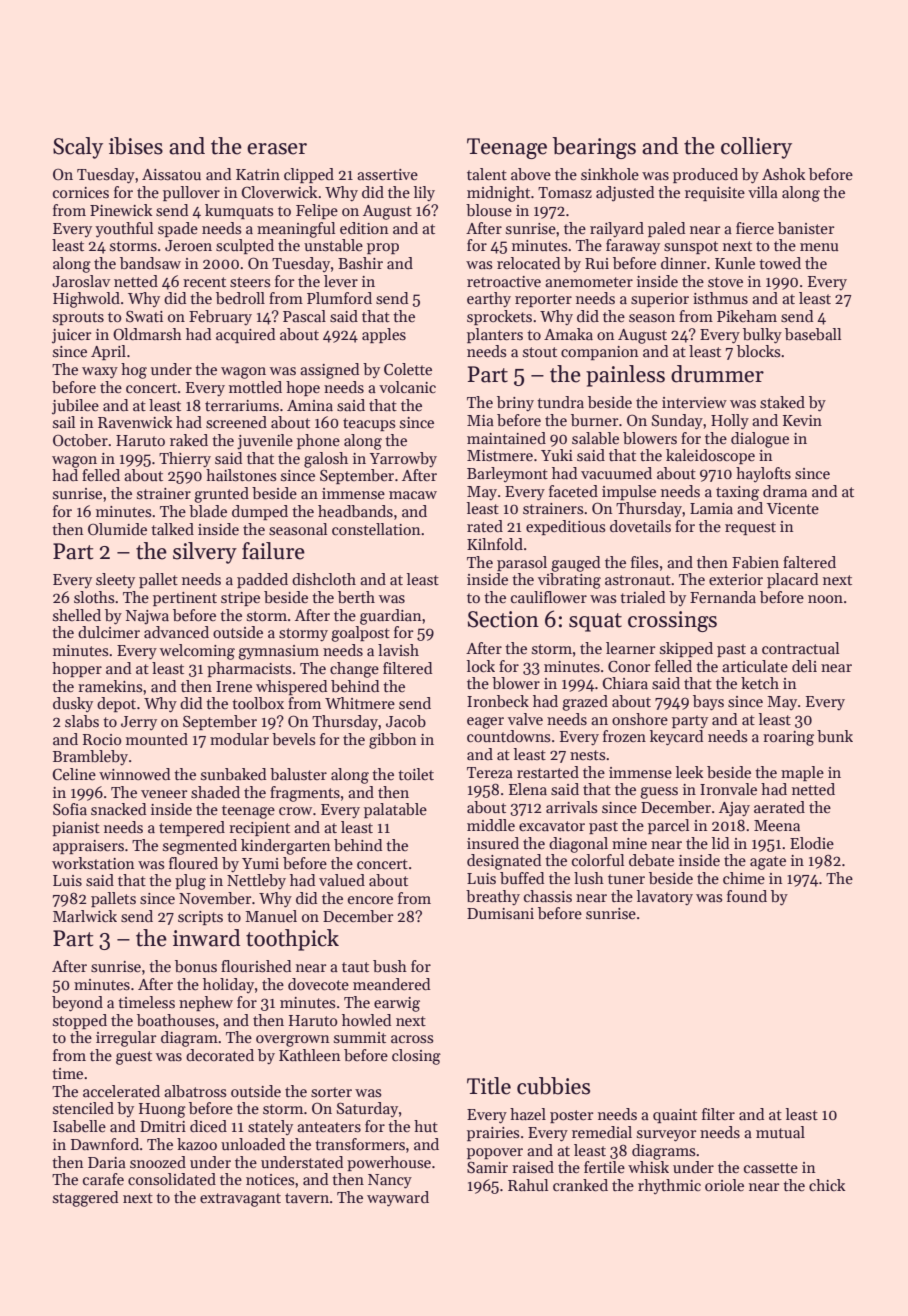 The width and height of the image is (908, 1316). I want to click on volcanic, so click(407, 387).
